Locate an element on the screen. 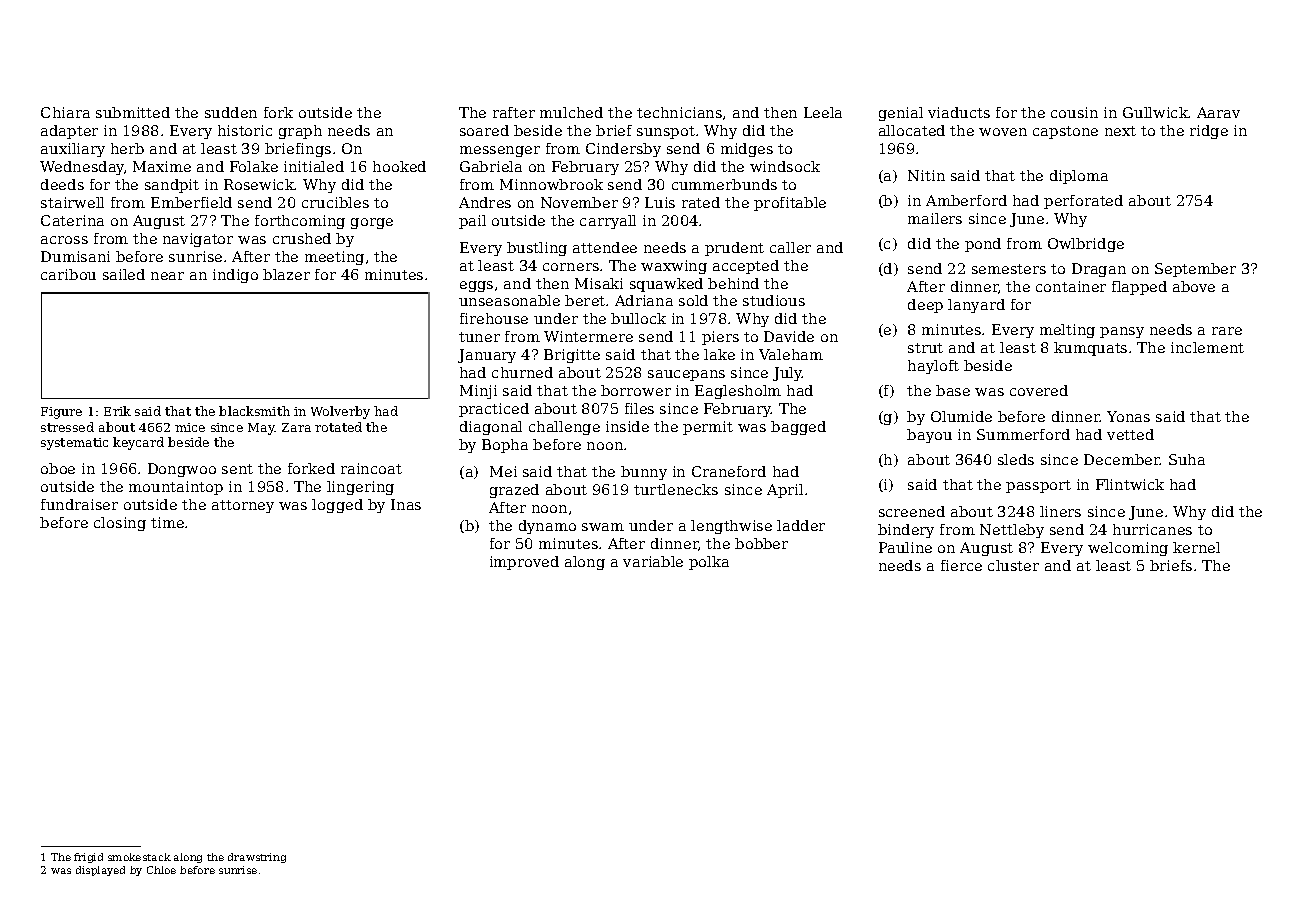 The width and height of the screenshot is (1308, 924). kernel is located at coordinates (1196, 547).
